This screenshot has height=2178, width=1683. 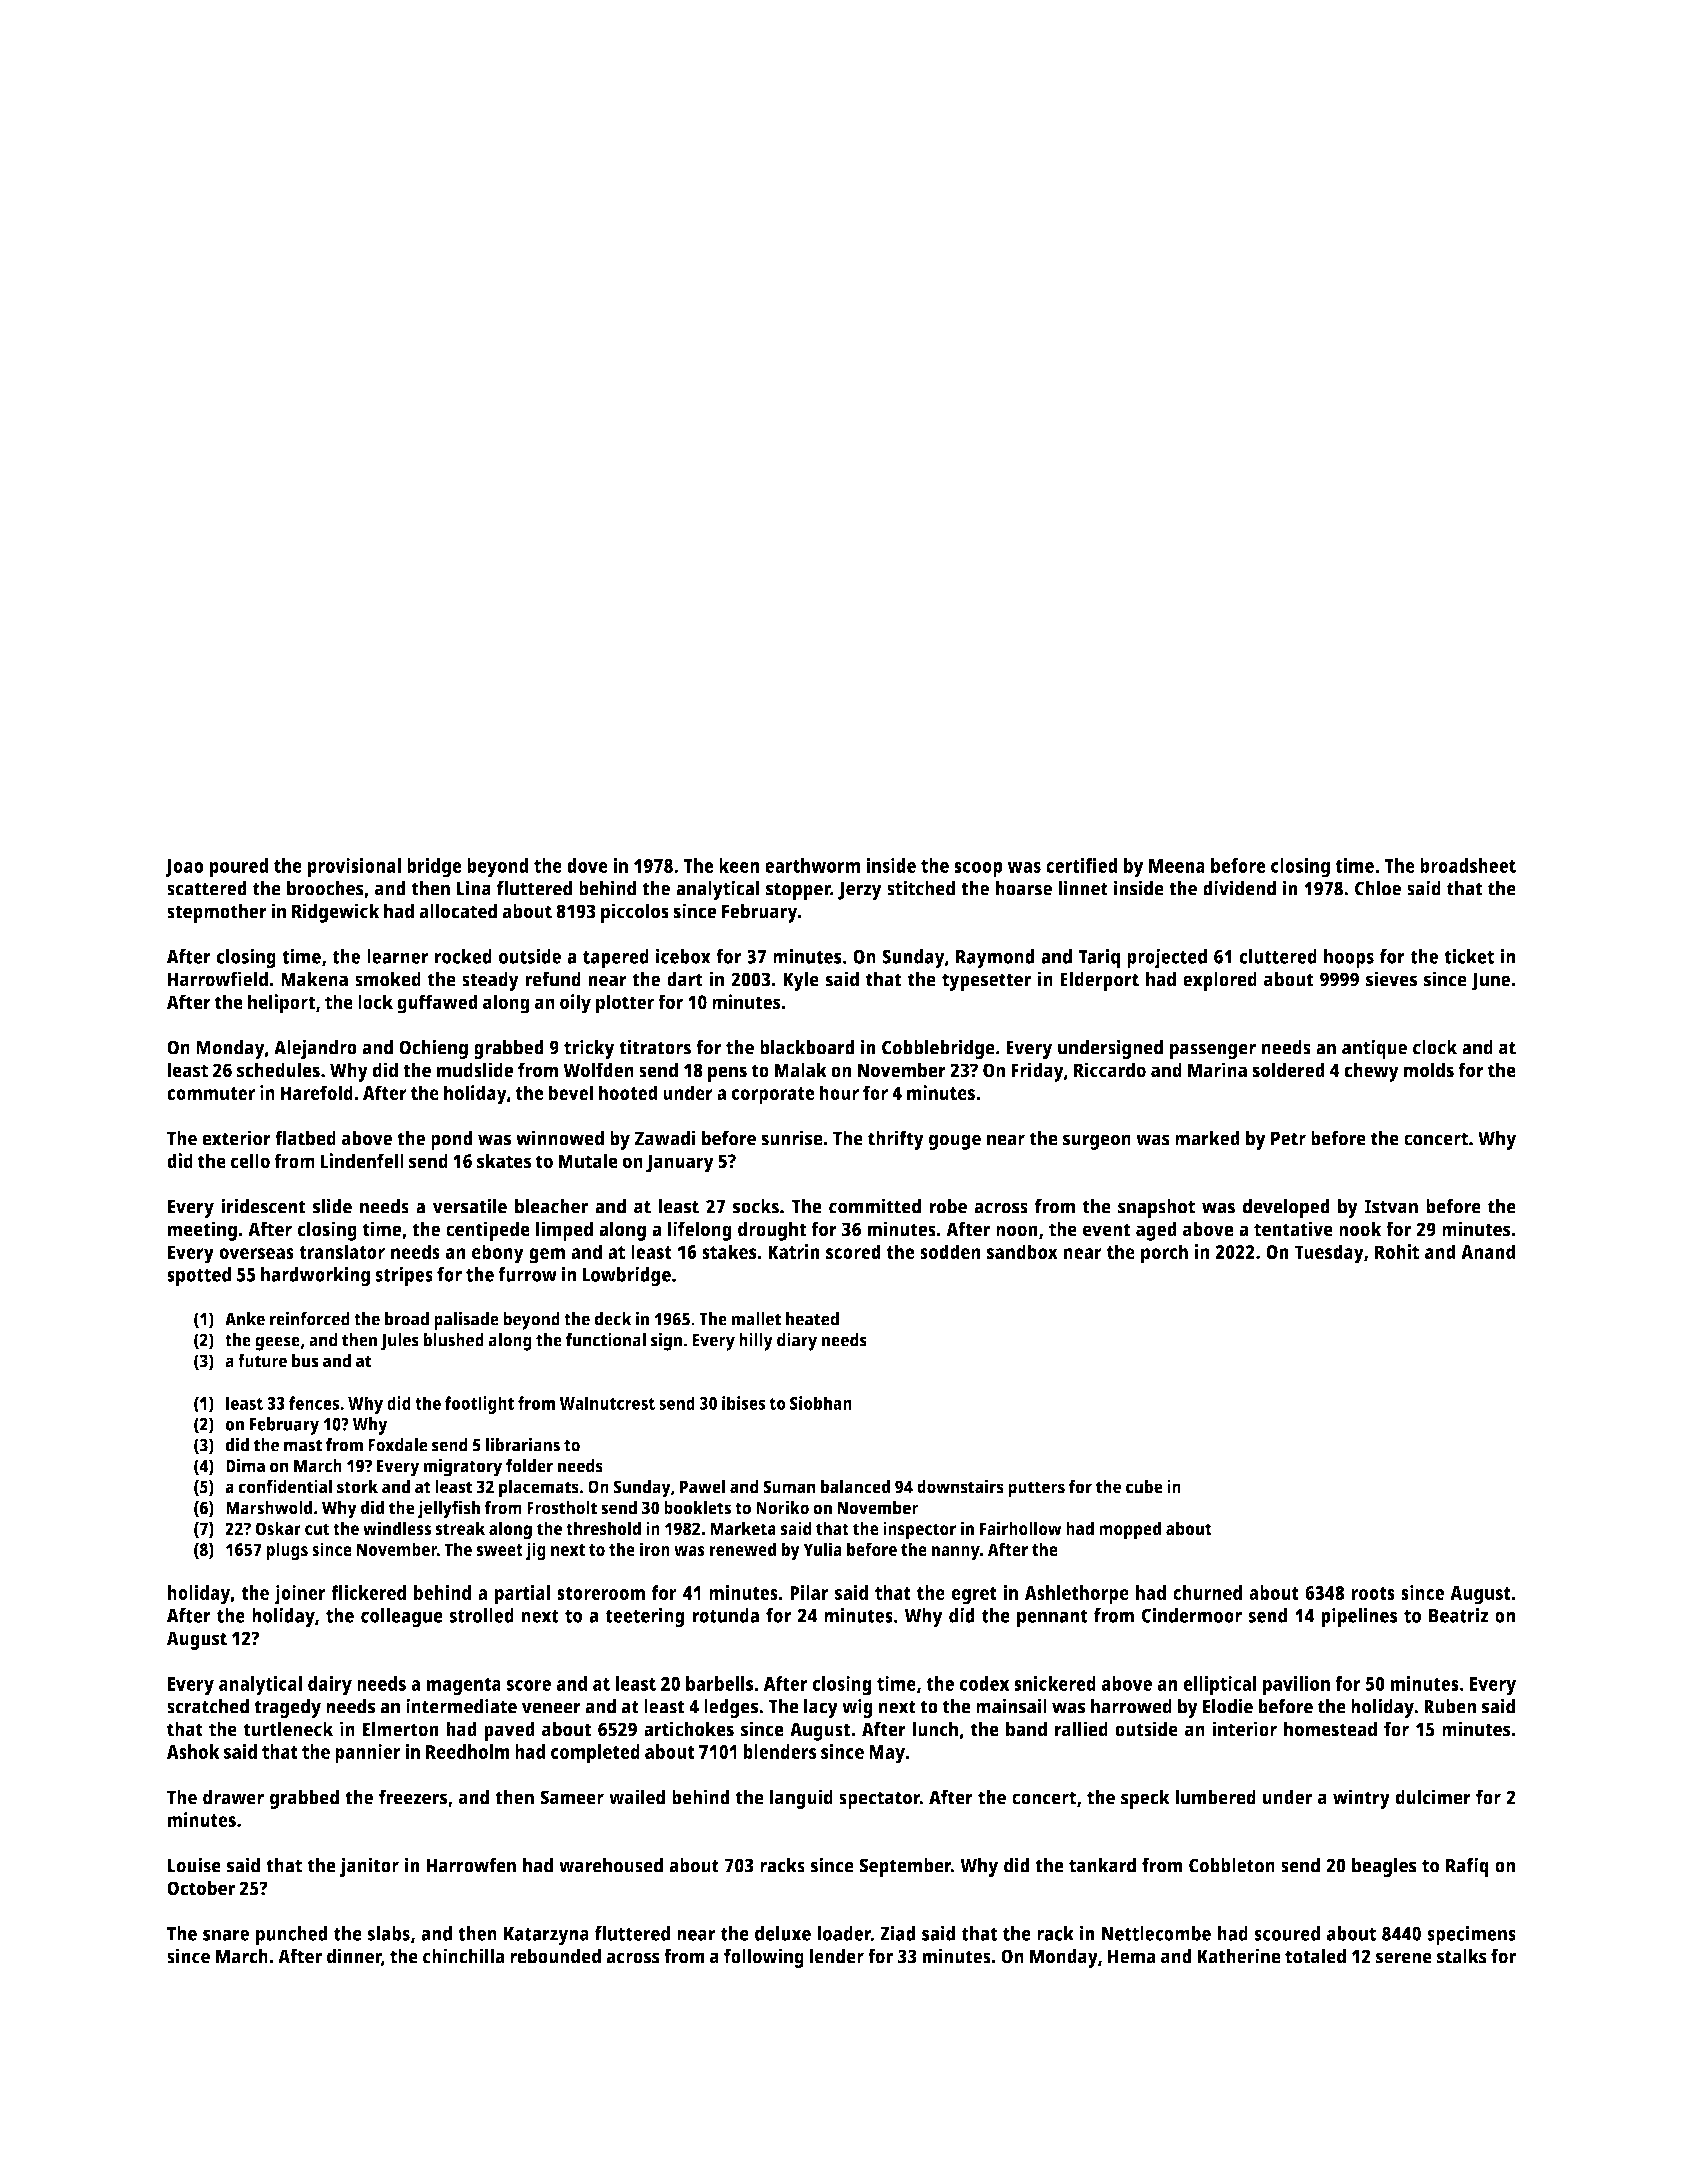 I want to click on renewed, so click(x=742, y=1549).
